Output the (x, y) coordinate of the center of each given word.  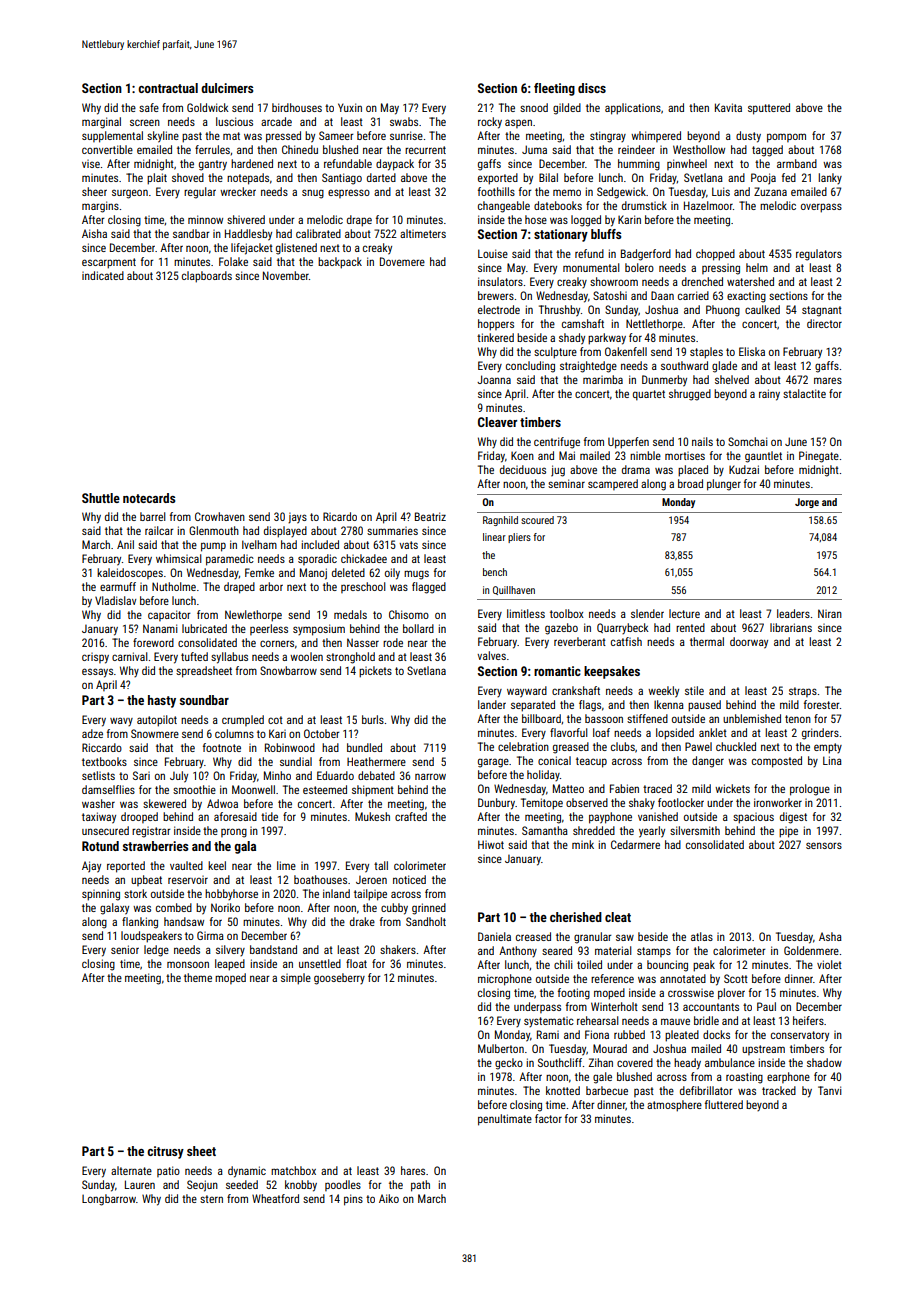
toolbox (567, 613)
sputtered (769, 109)
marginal (101, 123)
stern (211, 1199)
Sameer (336, 135)
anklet (713, 732)
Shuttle (101, 498)
